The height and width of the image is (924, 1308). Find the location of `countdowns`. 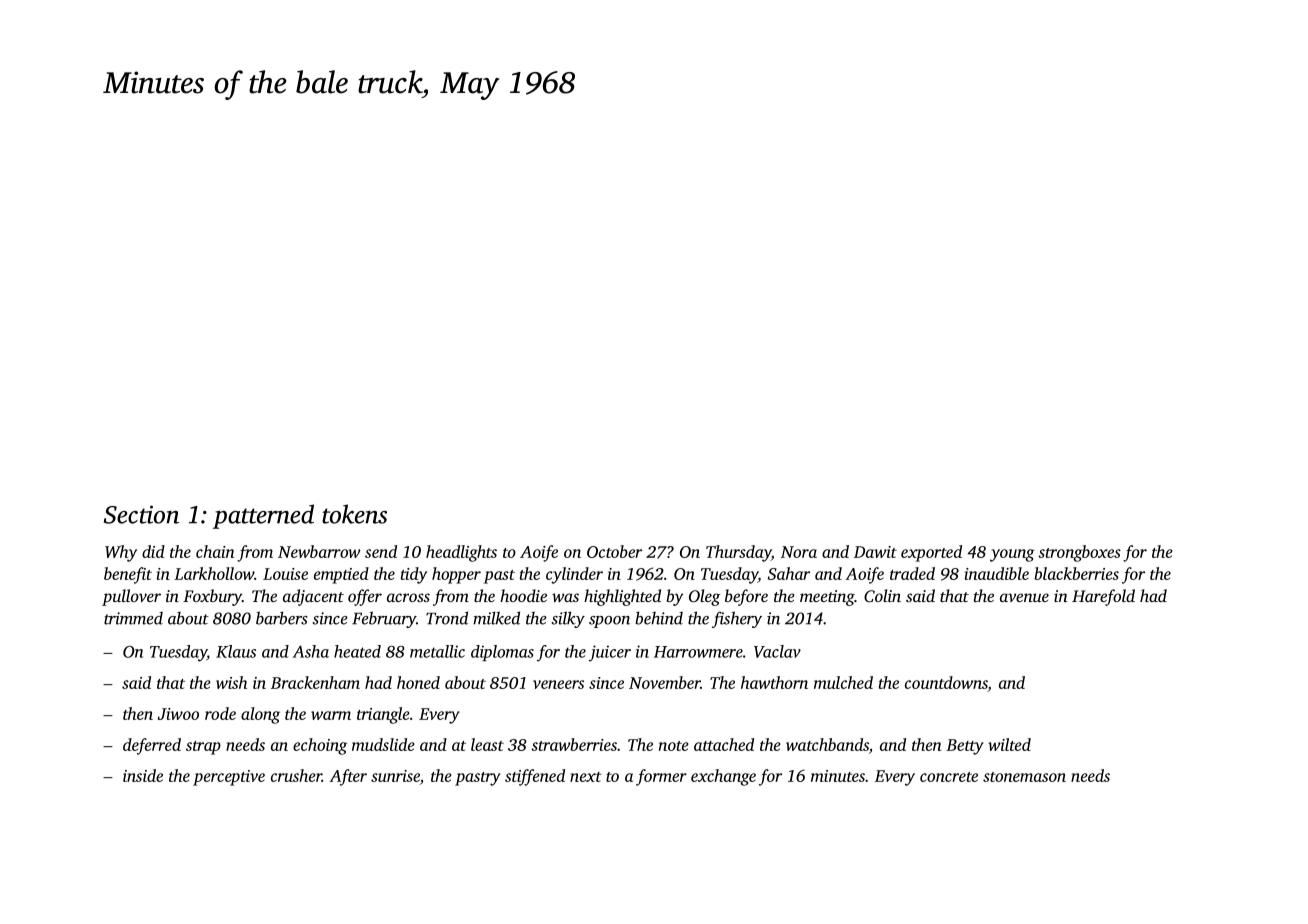

countdowns is located at coordinates (946, 682).
